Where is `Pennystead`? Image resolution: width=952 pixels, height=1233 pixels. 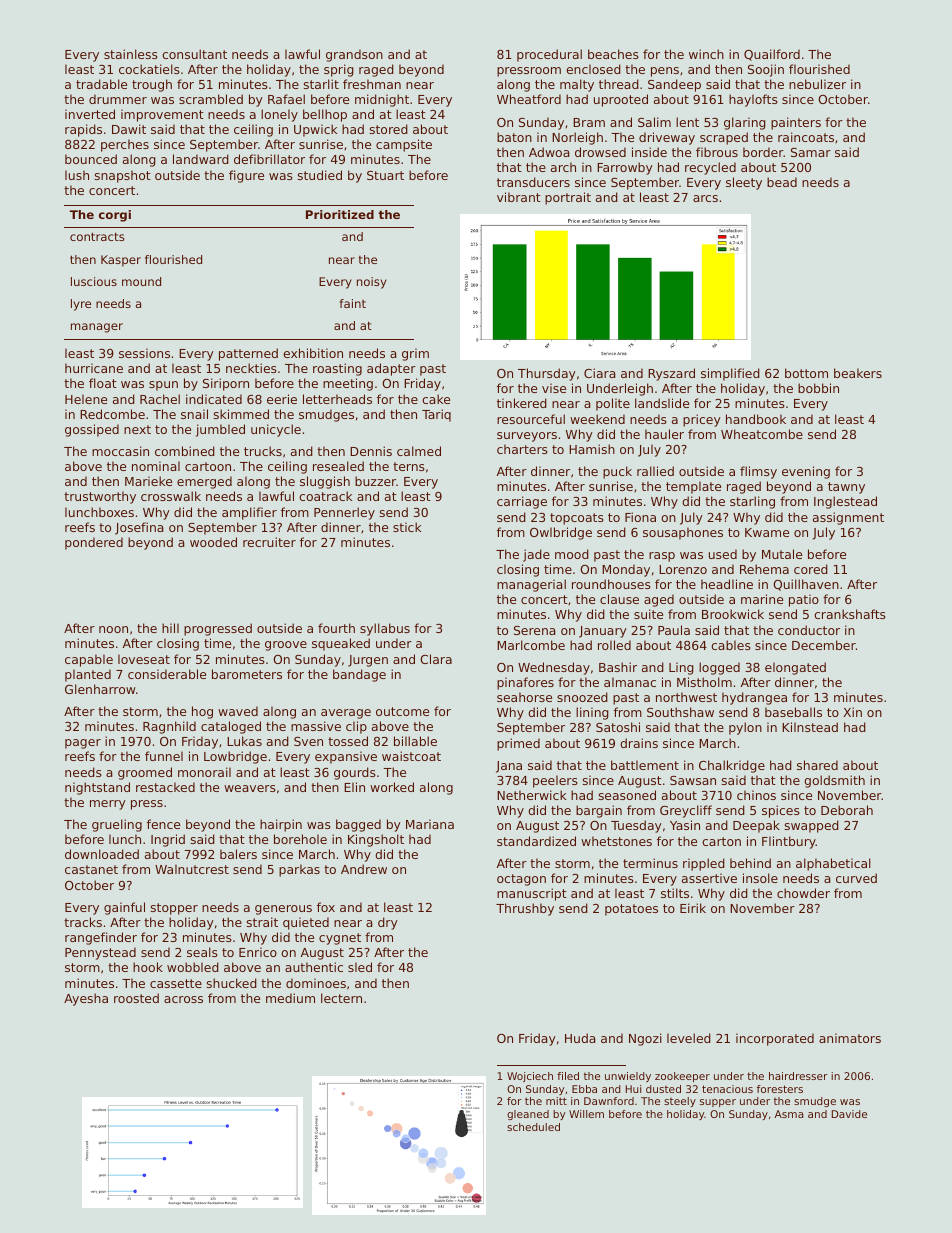
Pennystead is located at coordinates (100, 953).
